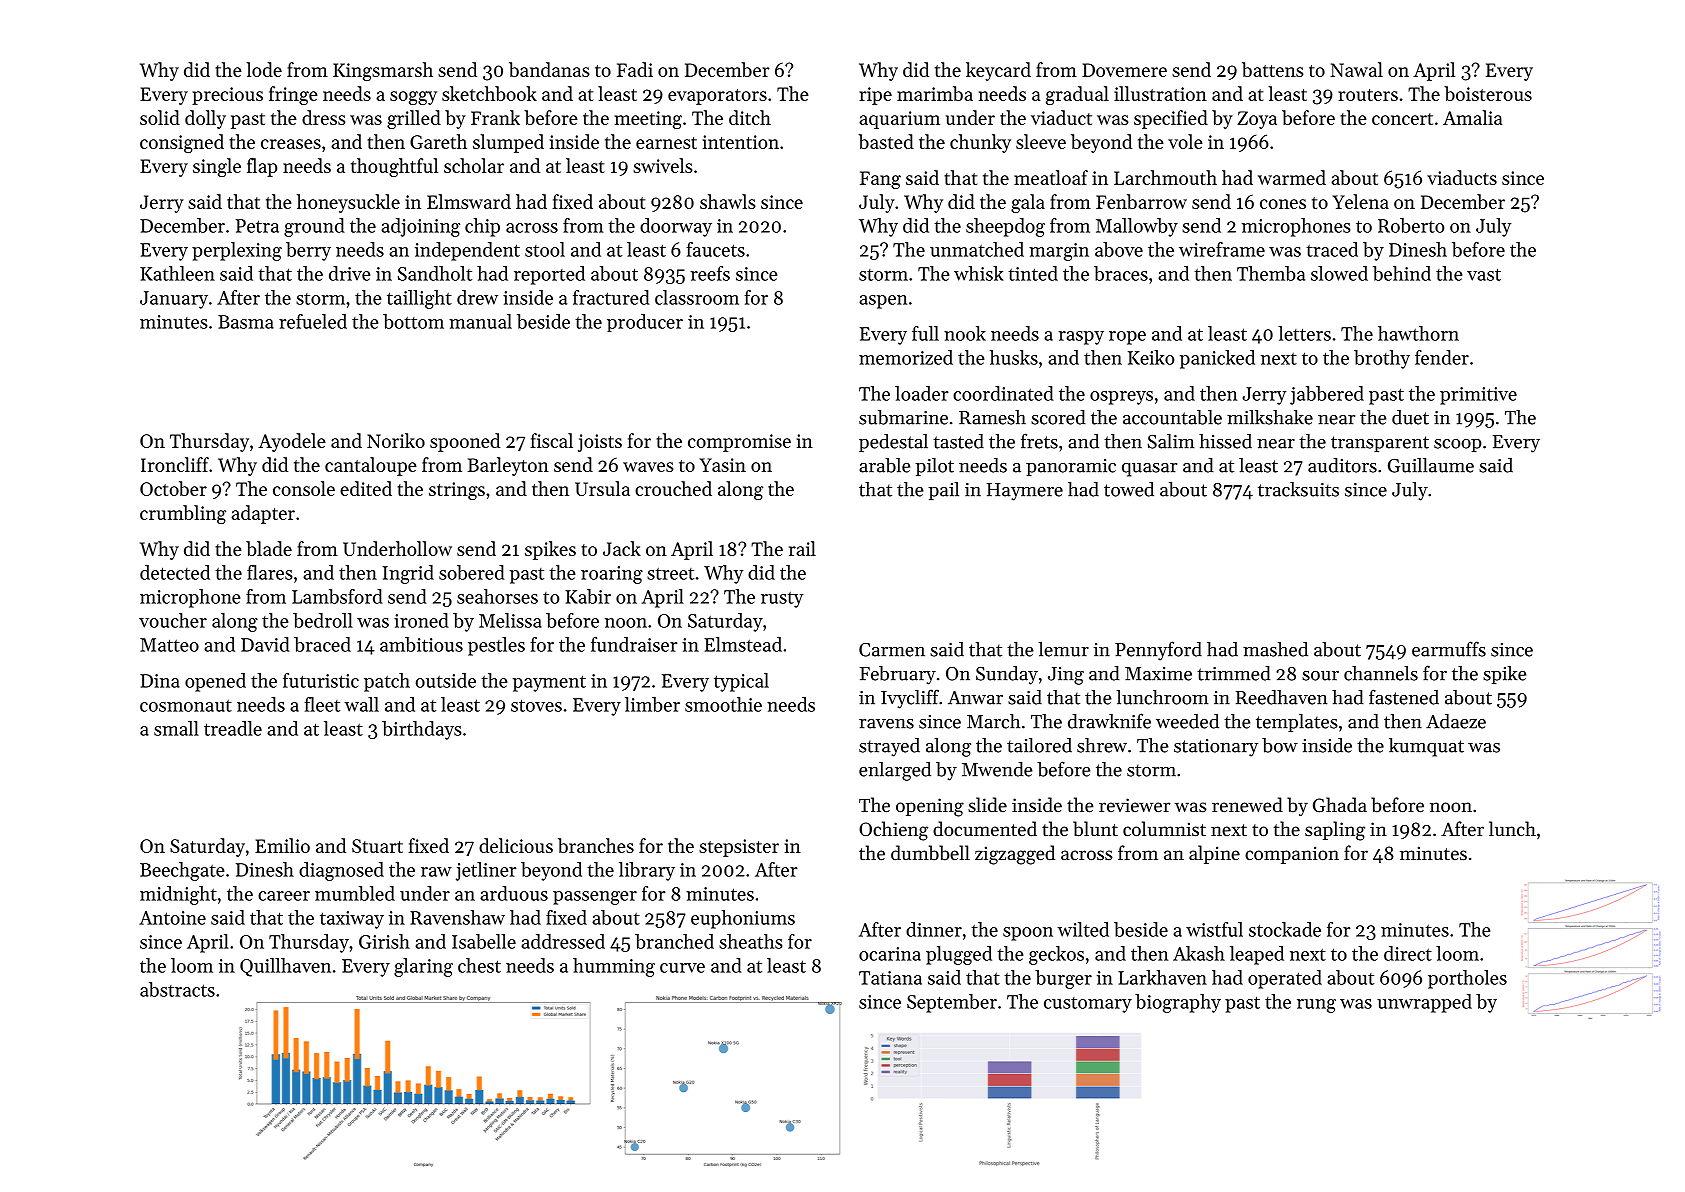 The image size is (1685, 1192). I want to click on Beechgate, so click(182, 871).
